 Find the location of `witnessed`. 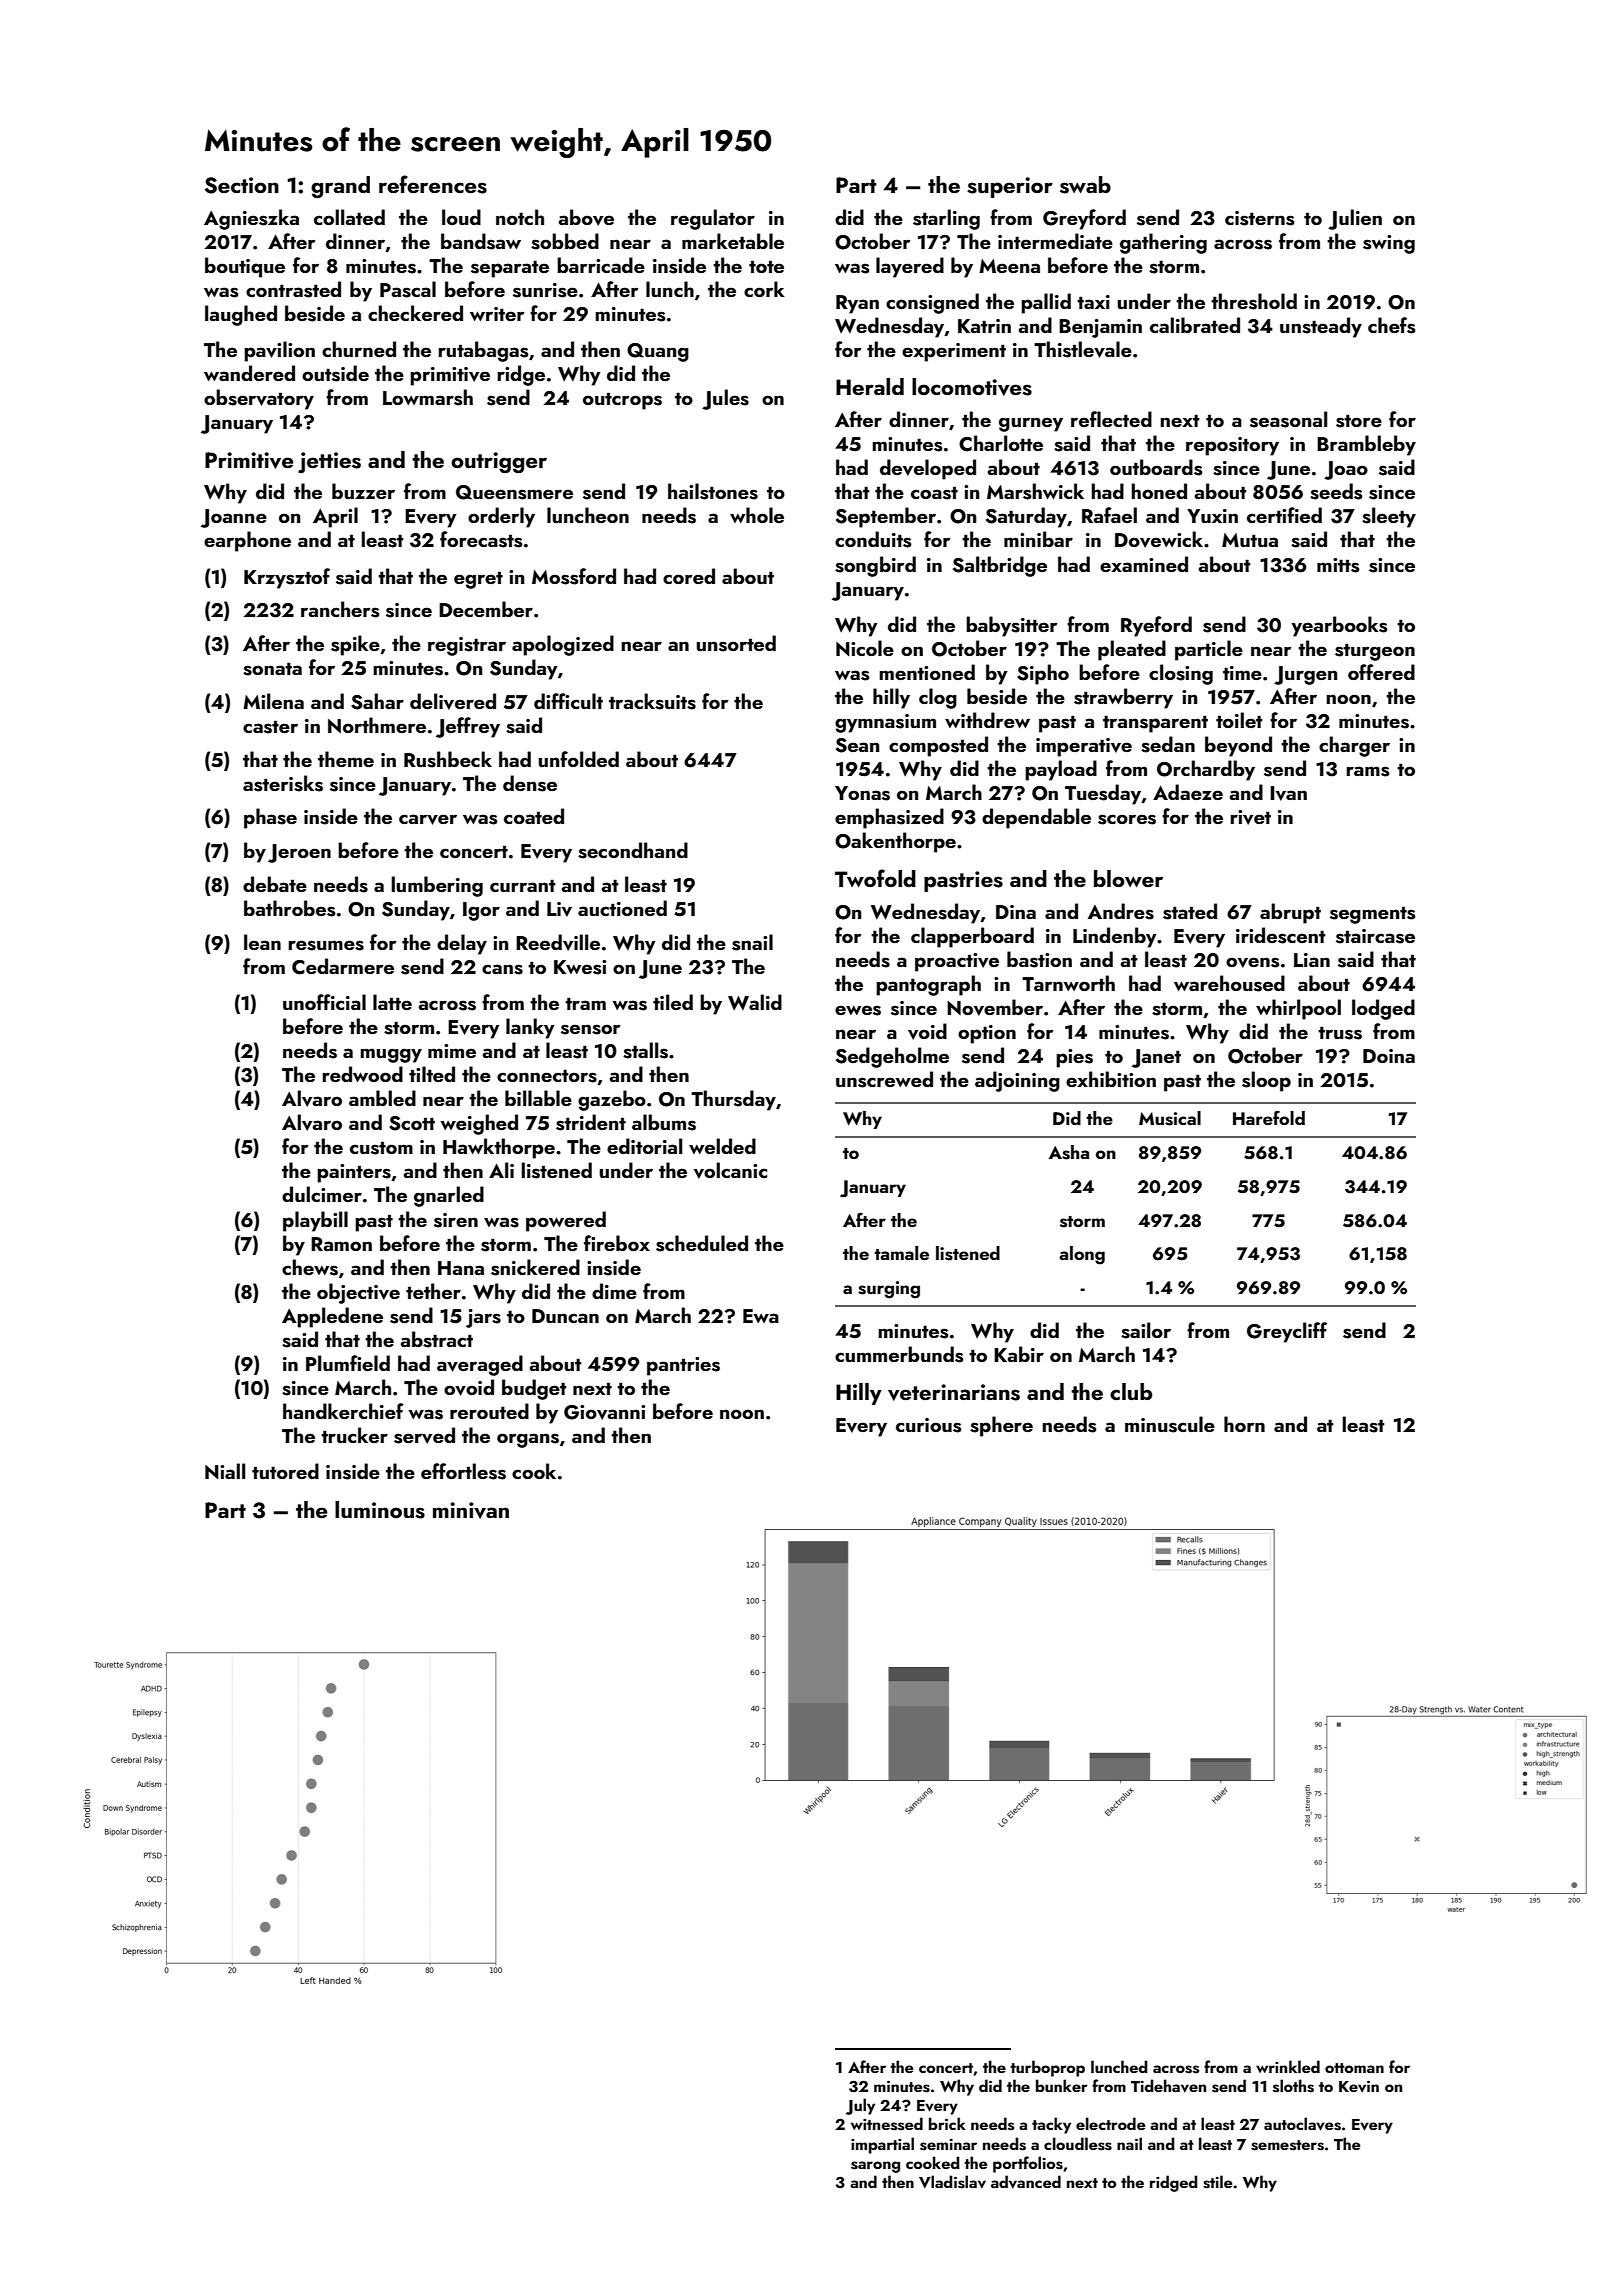

witnessed is located at coordinates (887, 2124).
